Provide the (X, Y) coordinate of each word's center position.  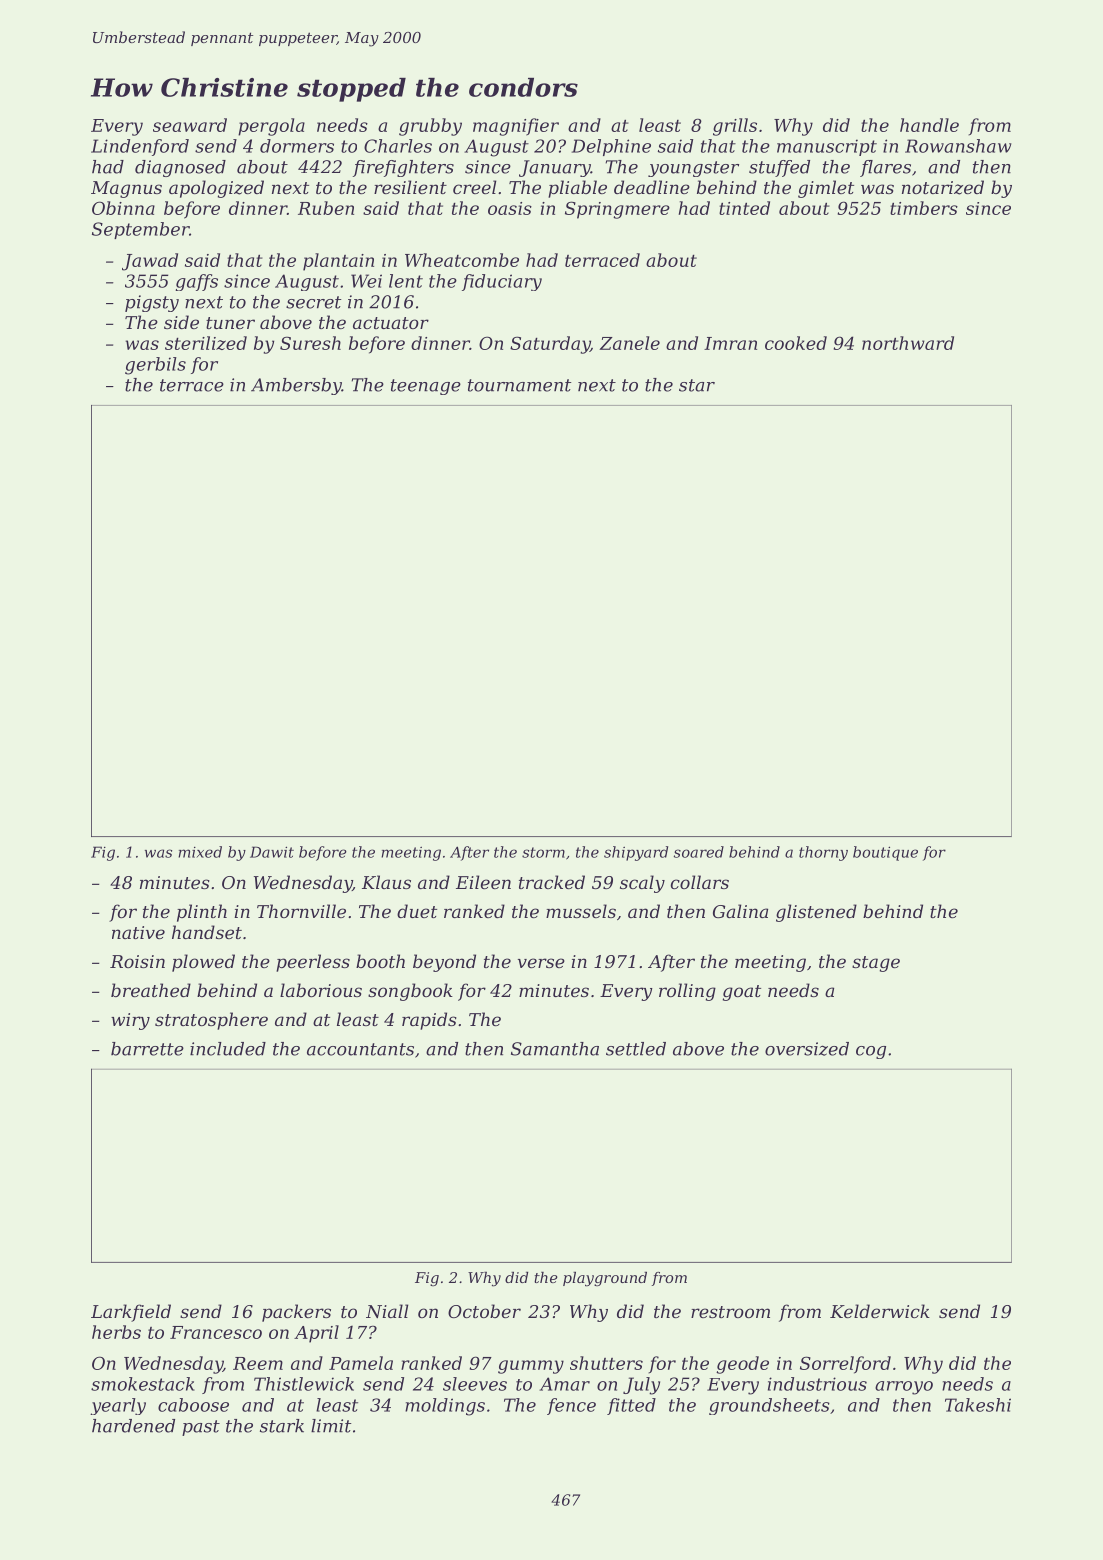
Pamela (361, 1363)
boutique (885, 853)
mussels (581, 911)
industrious (817, 1384)
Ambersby (296, 386)
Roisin (137, 961)
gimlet (826, 189)
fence (571, 1406)
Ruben (326, 208)
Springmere (617, 210)
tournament (519, 385)
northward (908, 343)
